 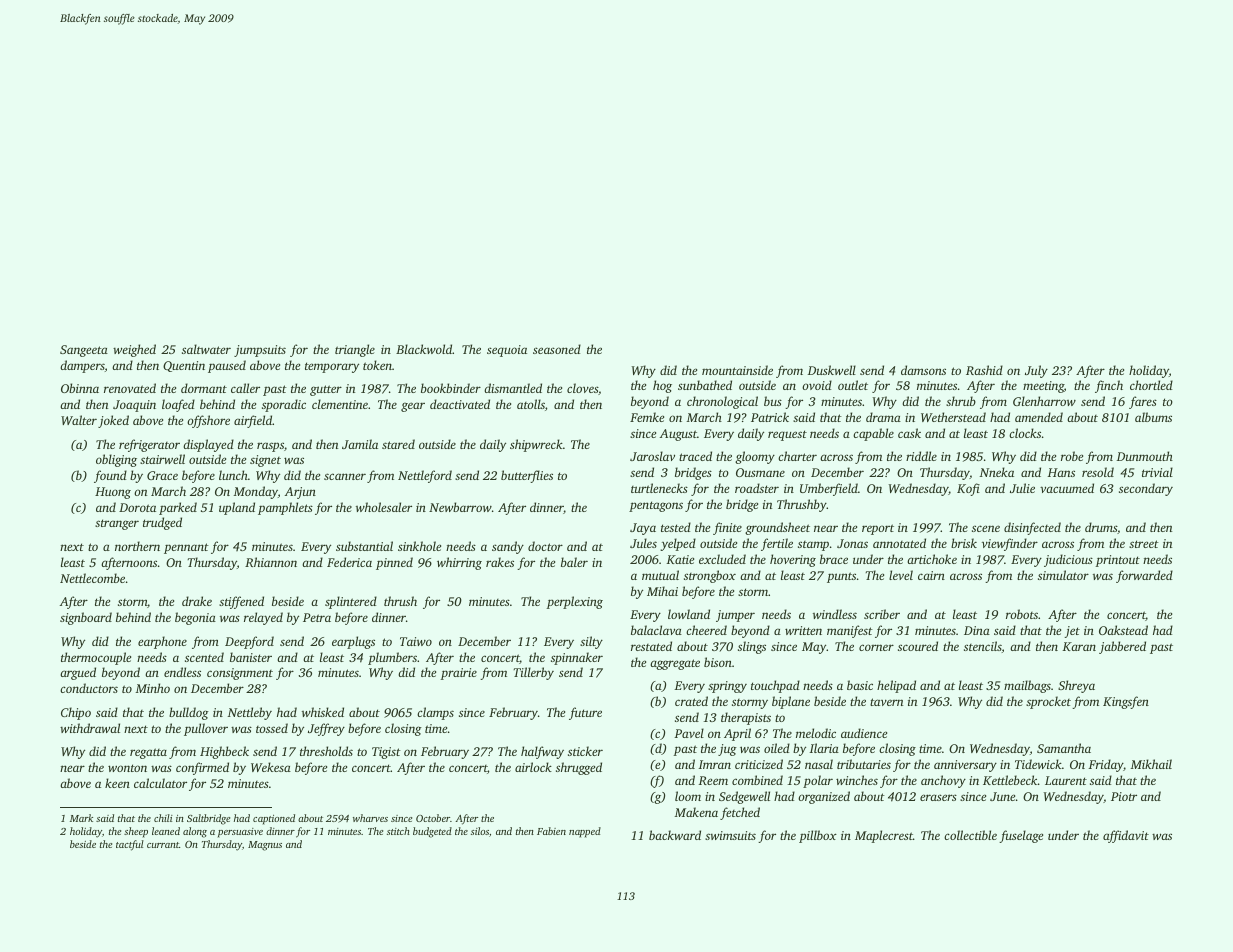 What do you see at coordinates (968, 489) in the screenshot?
I see `Kofi` at bounding box center [968, 489].
